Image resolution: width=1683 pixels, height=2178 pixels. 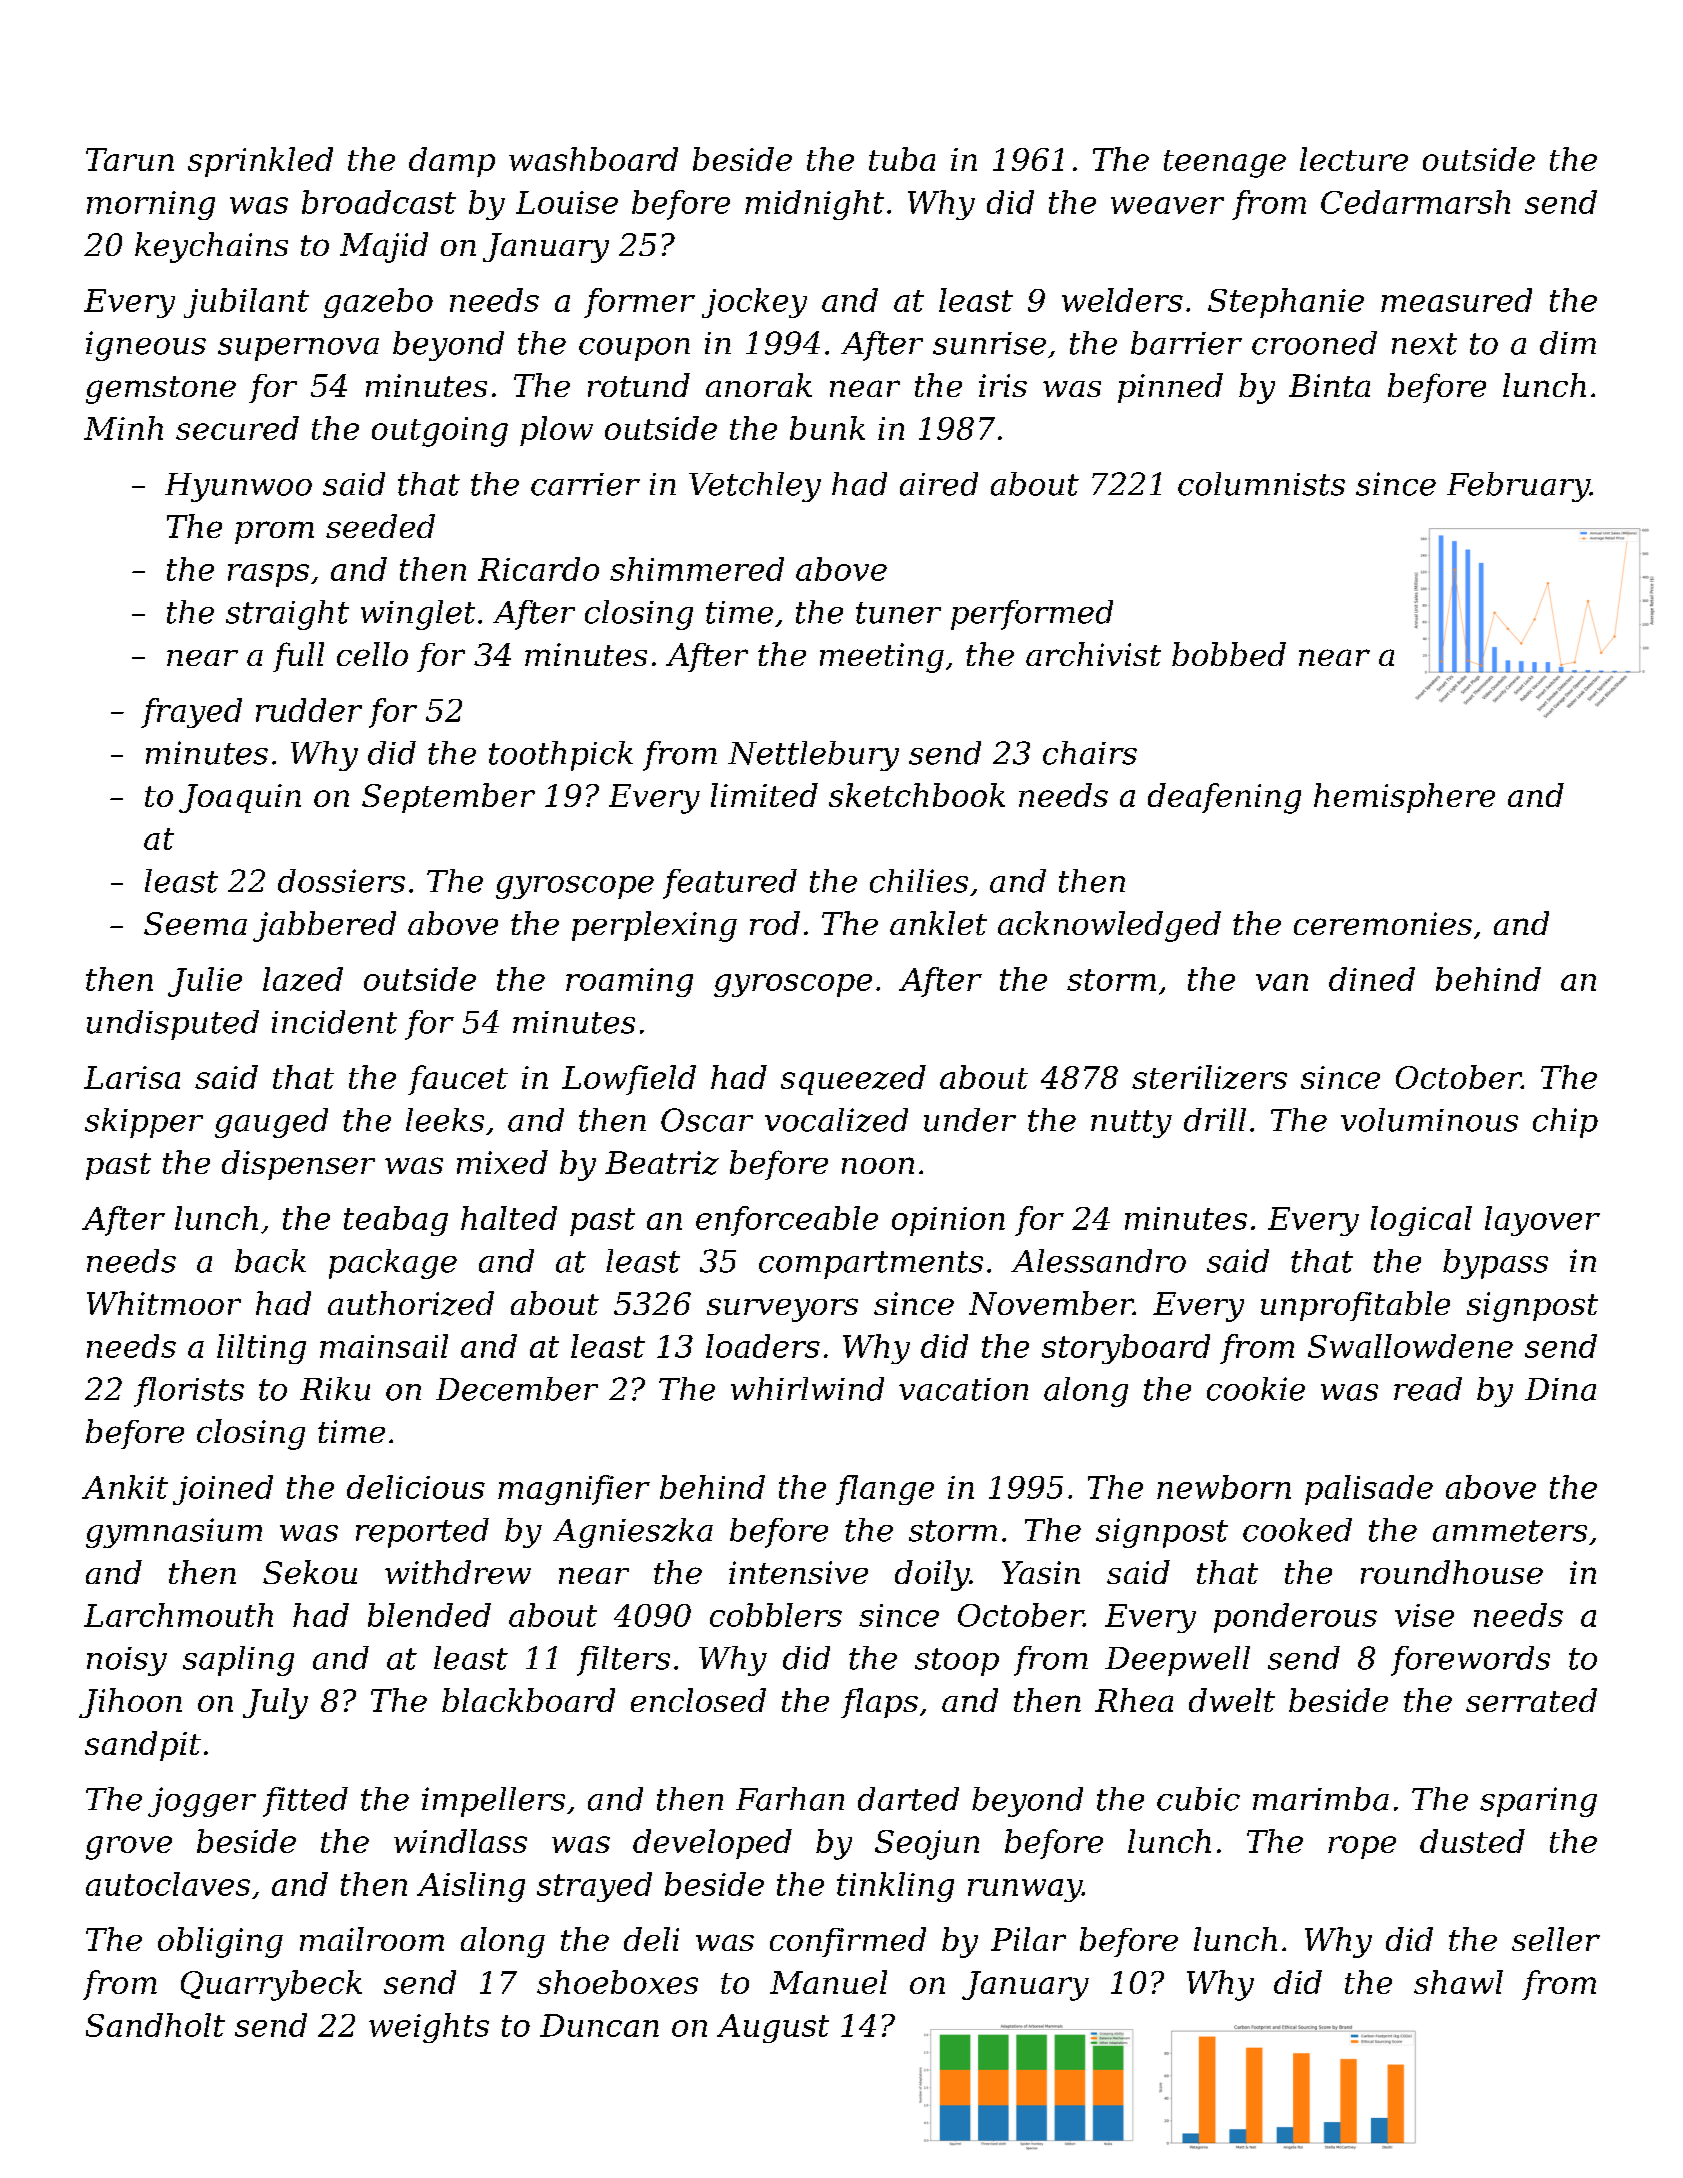 What do you see at coordinates (132, 1077) in the screenshot?
I see `Larisa` at bounding box center [132, 1077].
